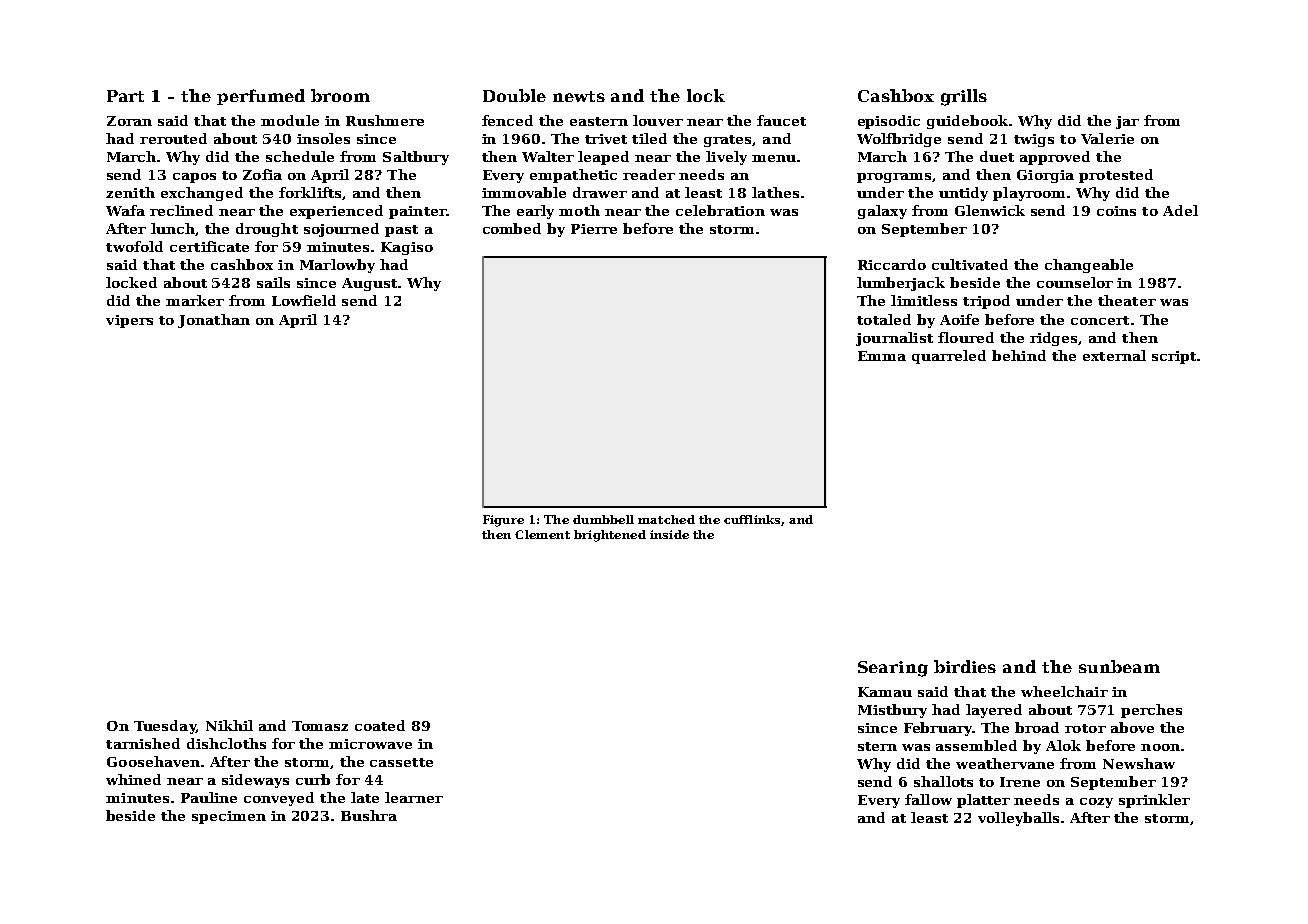  What do you see at coordinates (512, 228) in the document?
I see `combed` at bounding box center [512, 228].
